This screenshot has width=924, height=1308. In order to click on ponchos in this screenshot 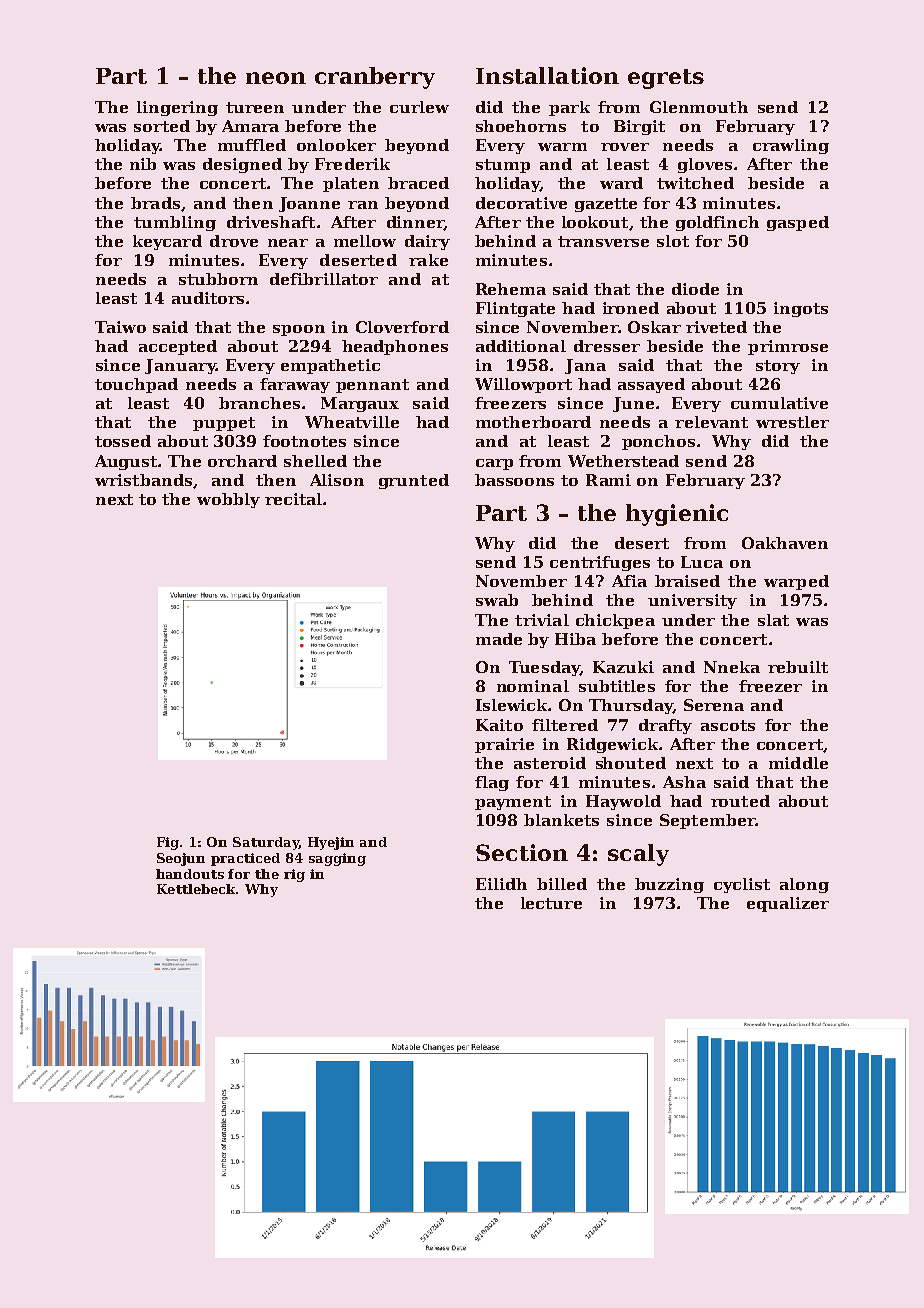, I will do `click(658, 442)`.
